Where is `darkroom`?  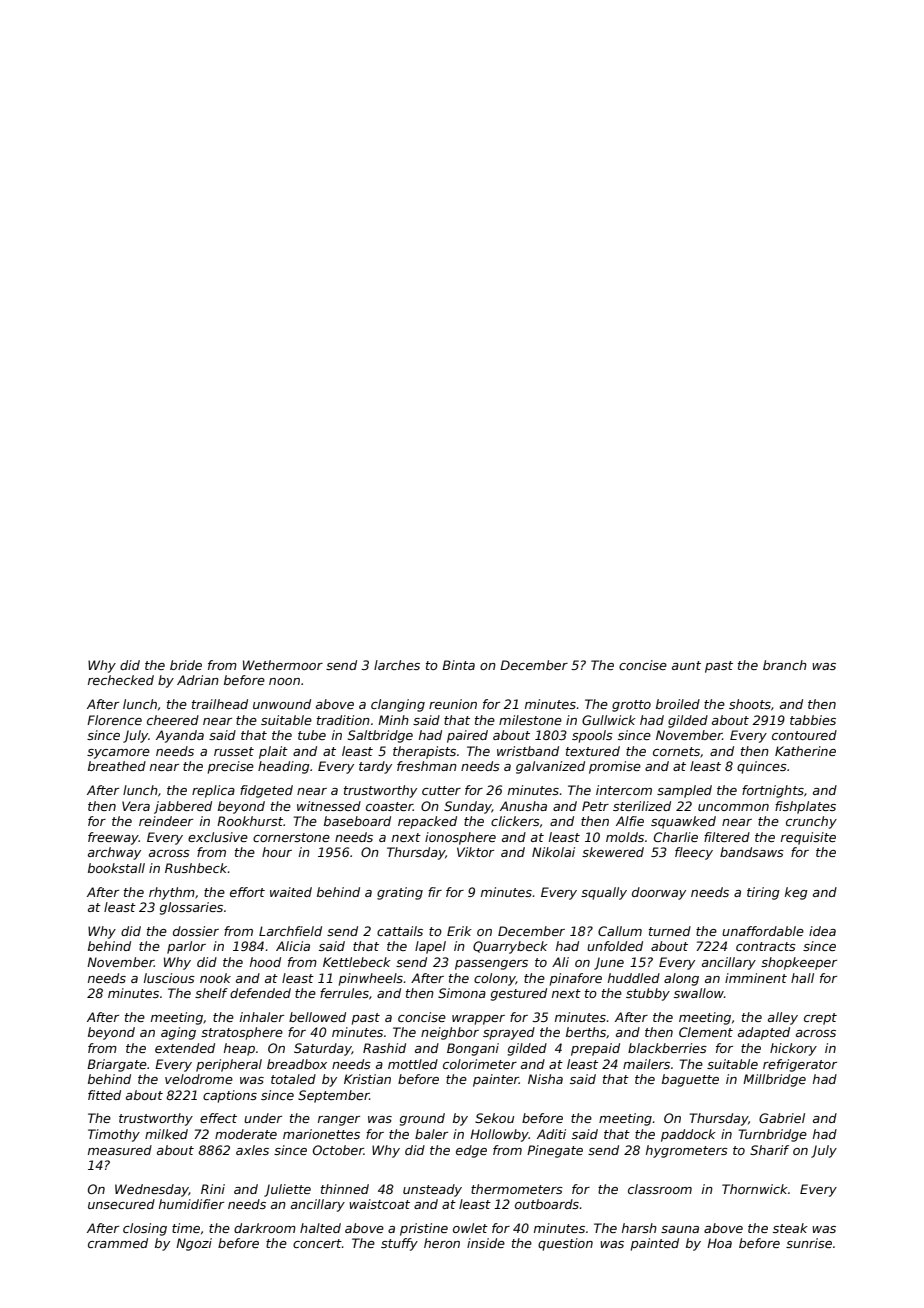
darkroom is located at coordinates (265, 1228).
